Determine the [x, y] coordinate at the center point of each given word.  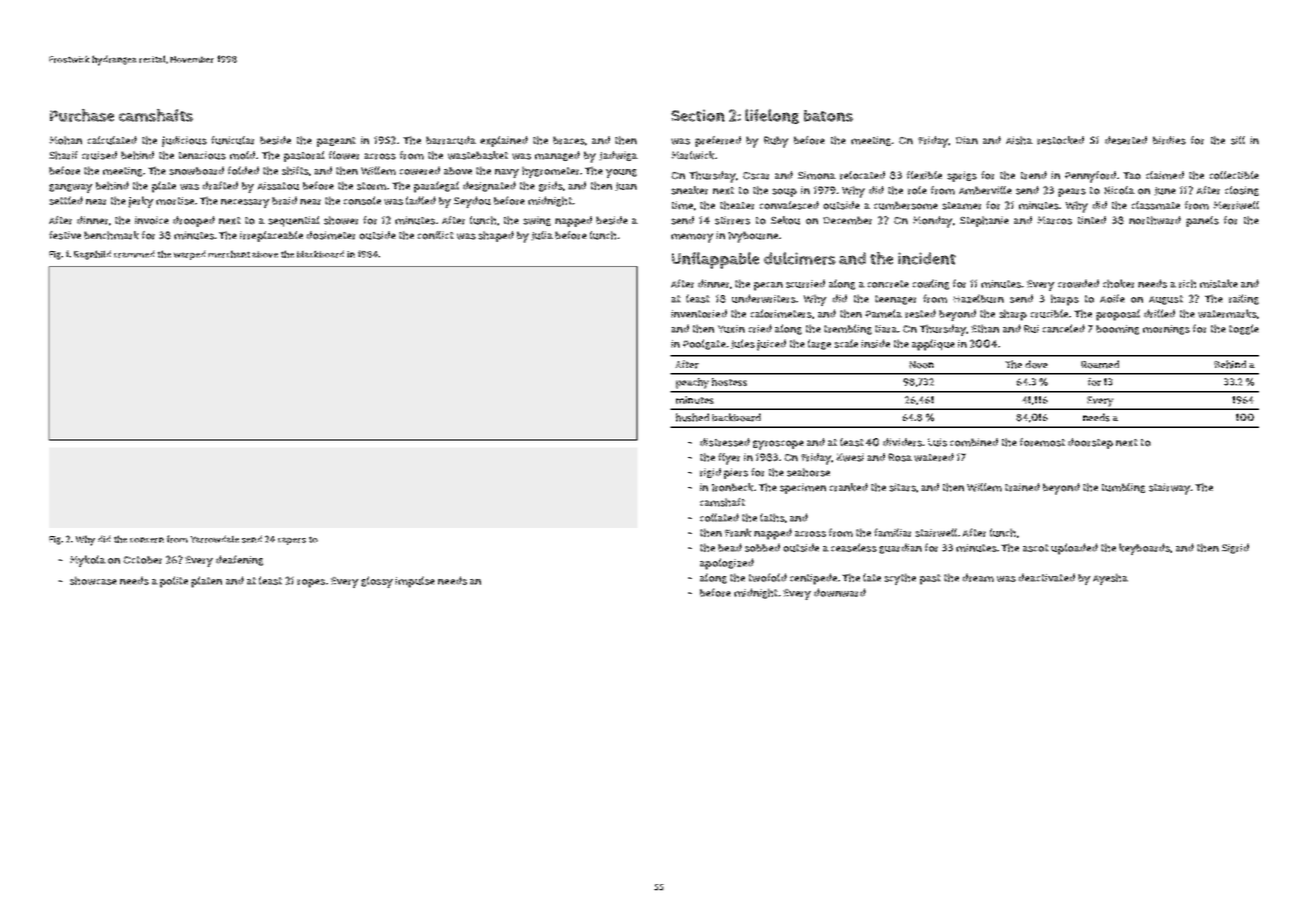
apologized [727, 564]
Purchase [82, 115]
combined [974, 442]
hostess [729, 382]
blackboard [320, 254]
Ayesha [1110, 579]
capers [292, 541]
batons [828, 116]
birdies [1169, 140]
